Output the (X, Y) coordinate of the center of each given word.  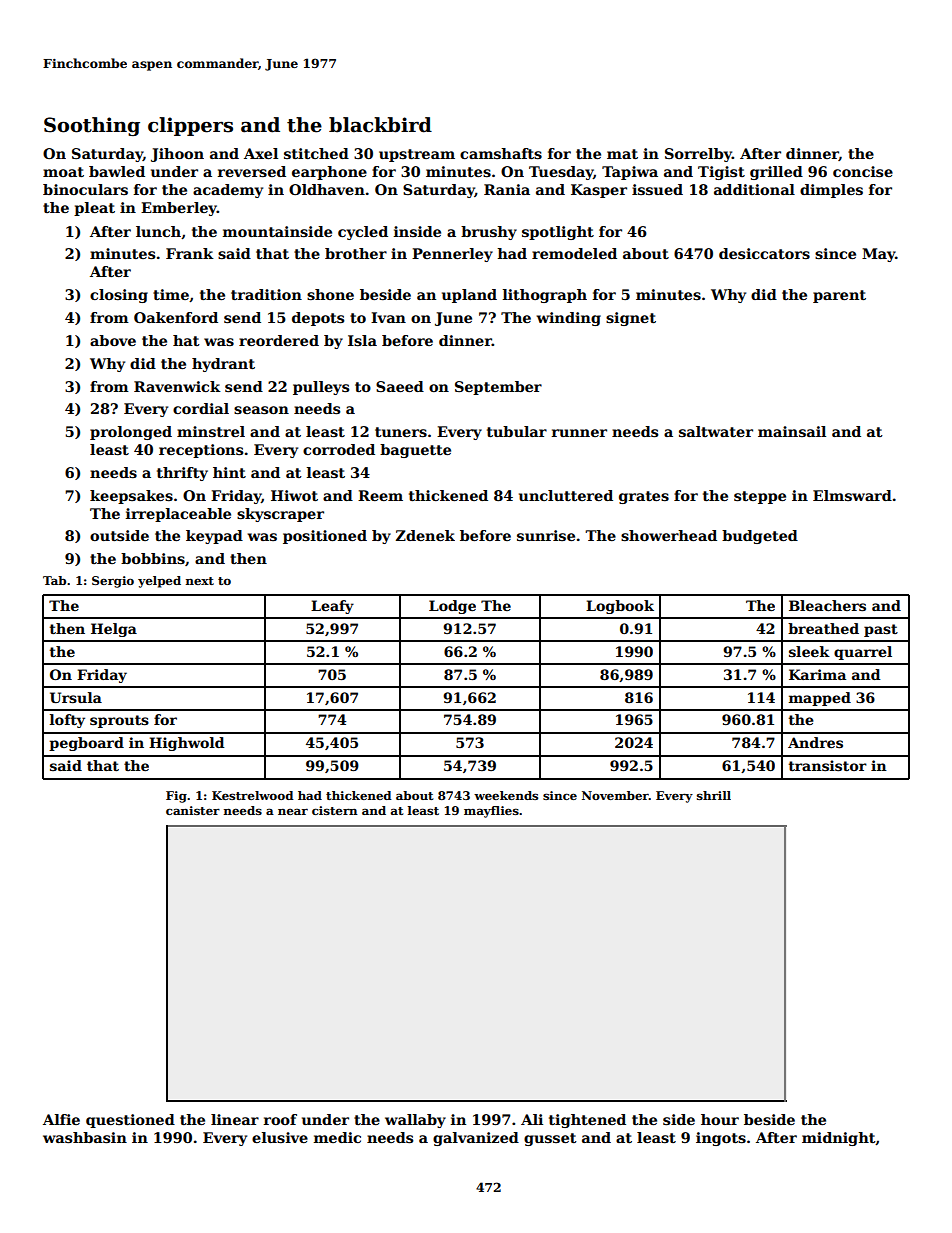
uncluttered (566, 495)
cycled (363, 233)
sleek (809, 651)
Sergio (113, 582)
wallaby (415, 1121)
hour (720, 1119)
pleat (94, 209)
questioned (130, 1121)
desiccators (764, 253)
